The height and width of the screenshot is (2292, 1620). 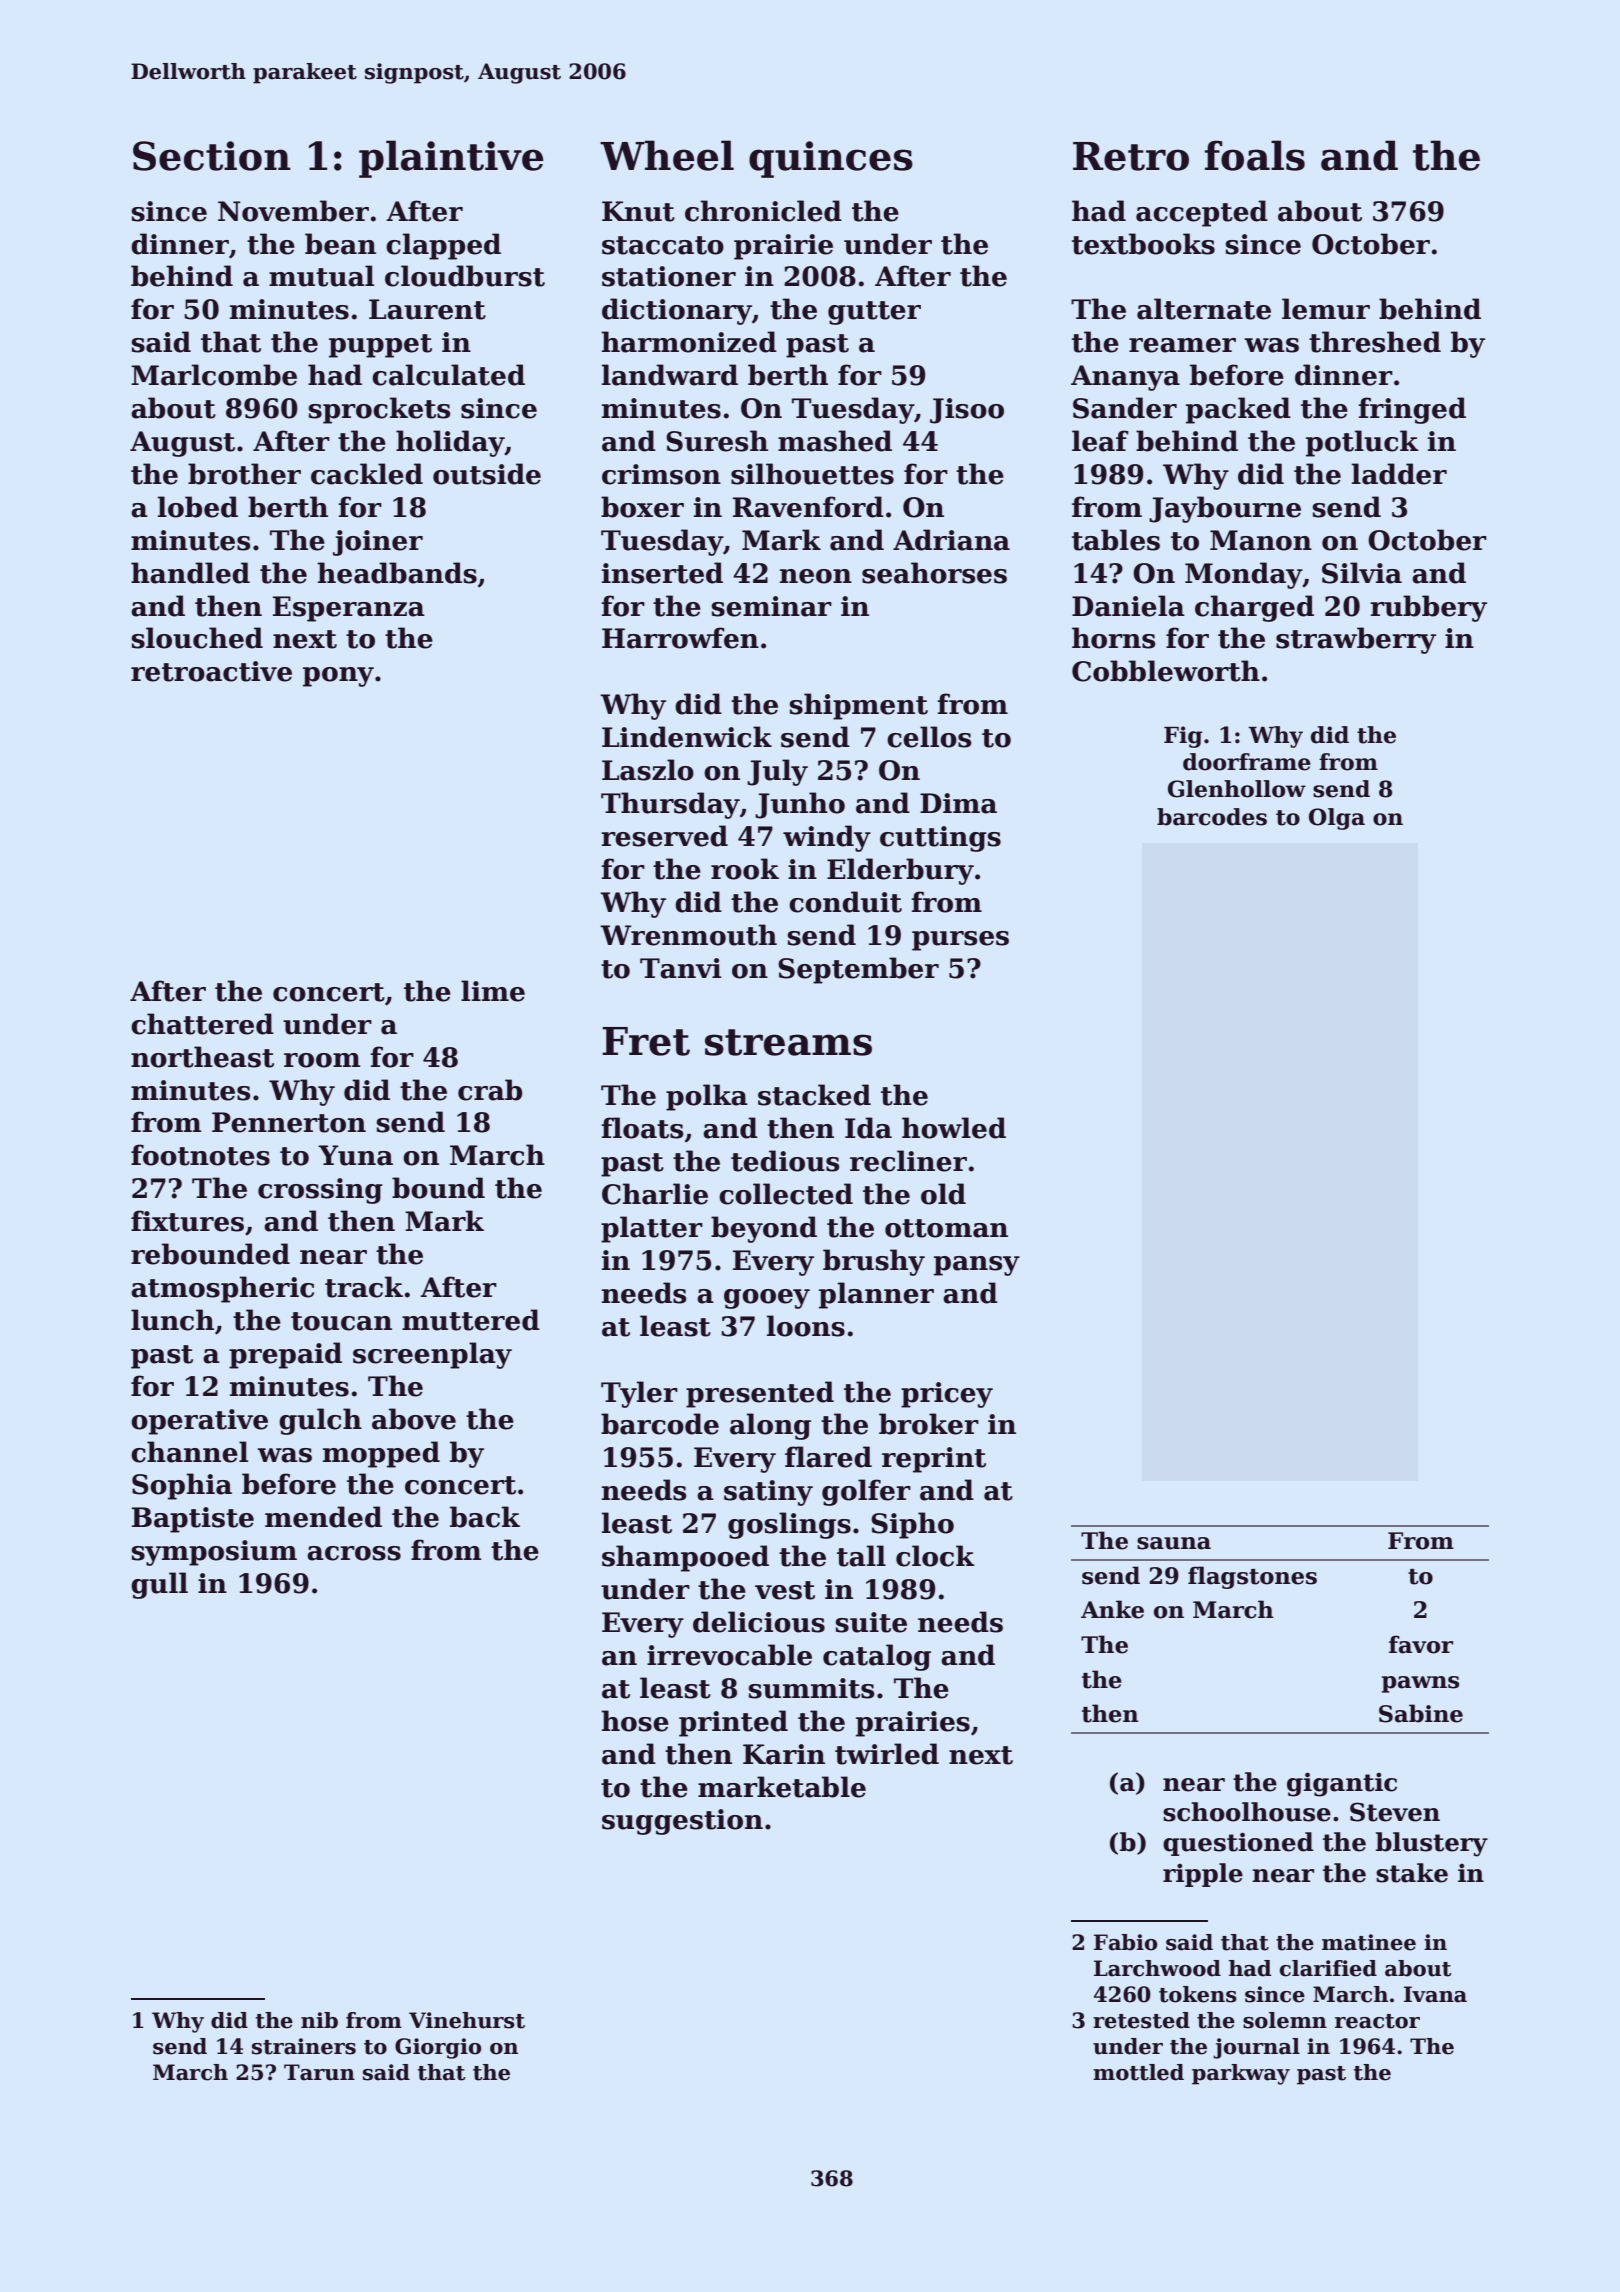 I want to click on foals, so click(x=1254, y=155).
